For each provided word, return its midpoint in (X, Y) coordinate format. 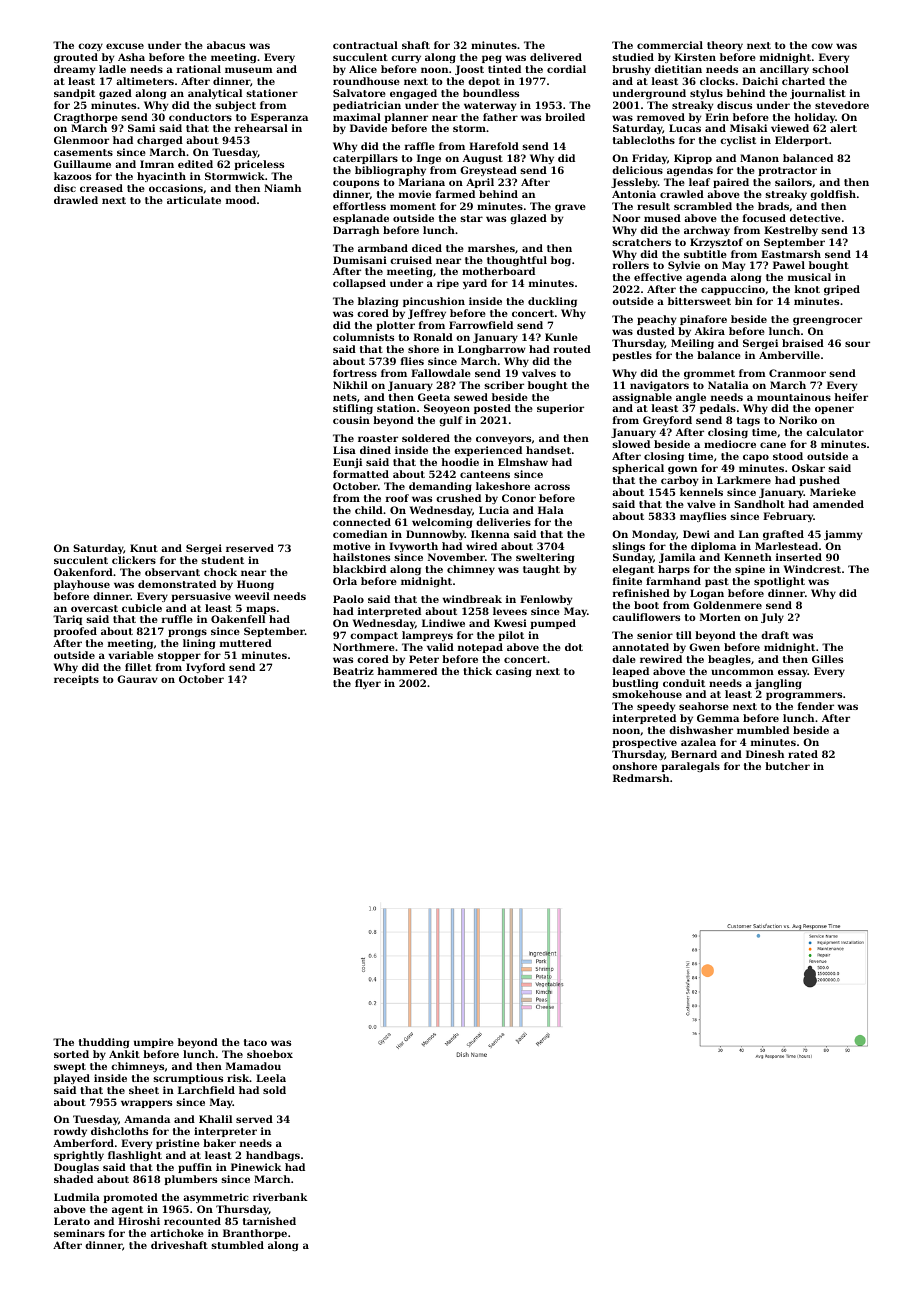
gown (682, 470)
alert (843, 128)
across (552, 487)
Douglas (76, 1168)
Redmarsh (641, 778)
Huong (255, 585)
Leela (271, 1078)
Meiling (692, 344)
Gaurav (137, 679)
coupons (356, 184)
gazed (115, 94)
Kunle (561, 337)
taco (255, 1042)
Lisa (344, 450)
